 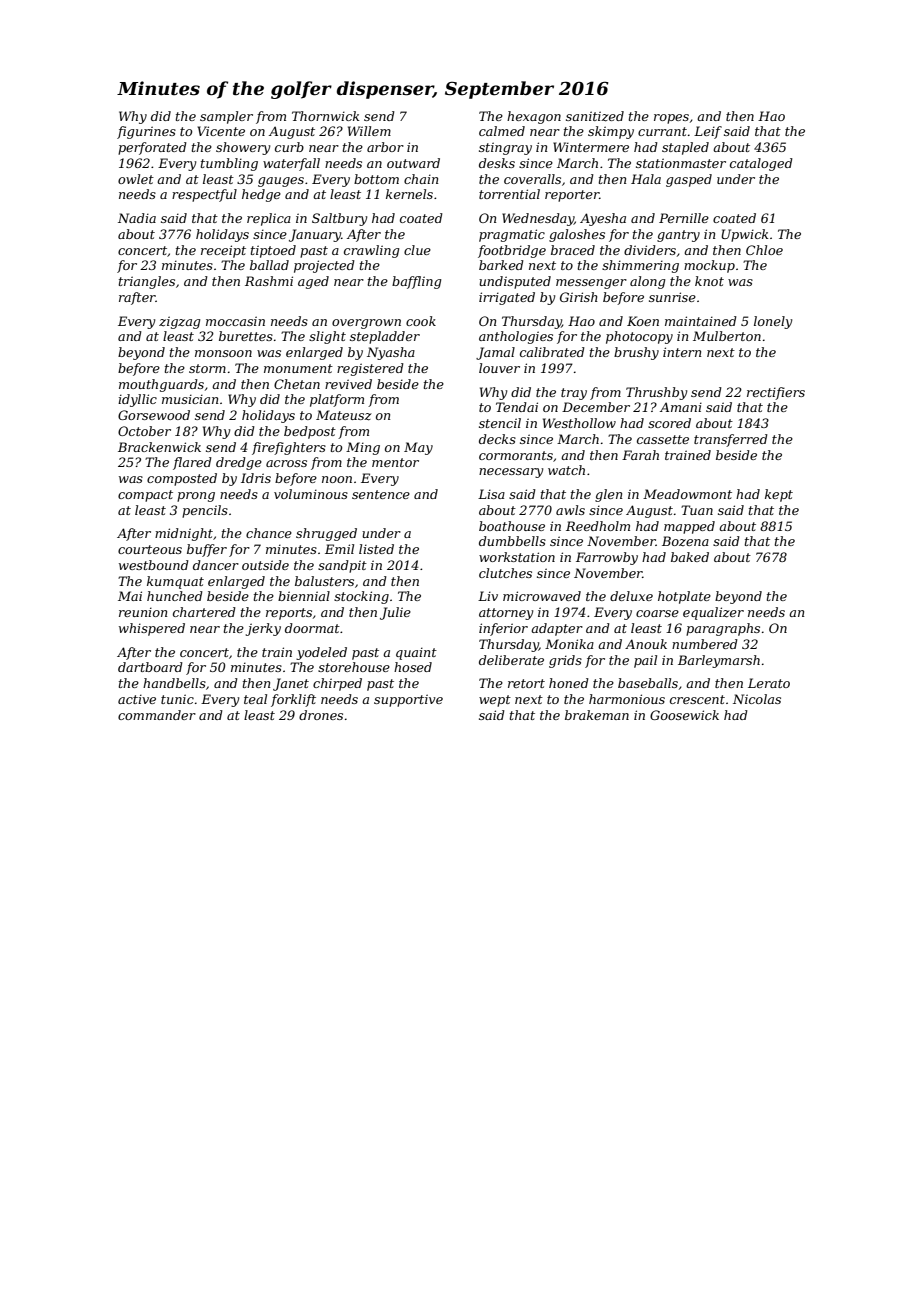 I want to click on replica, so click(x=269, y=219).
